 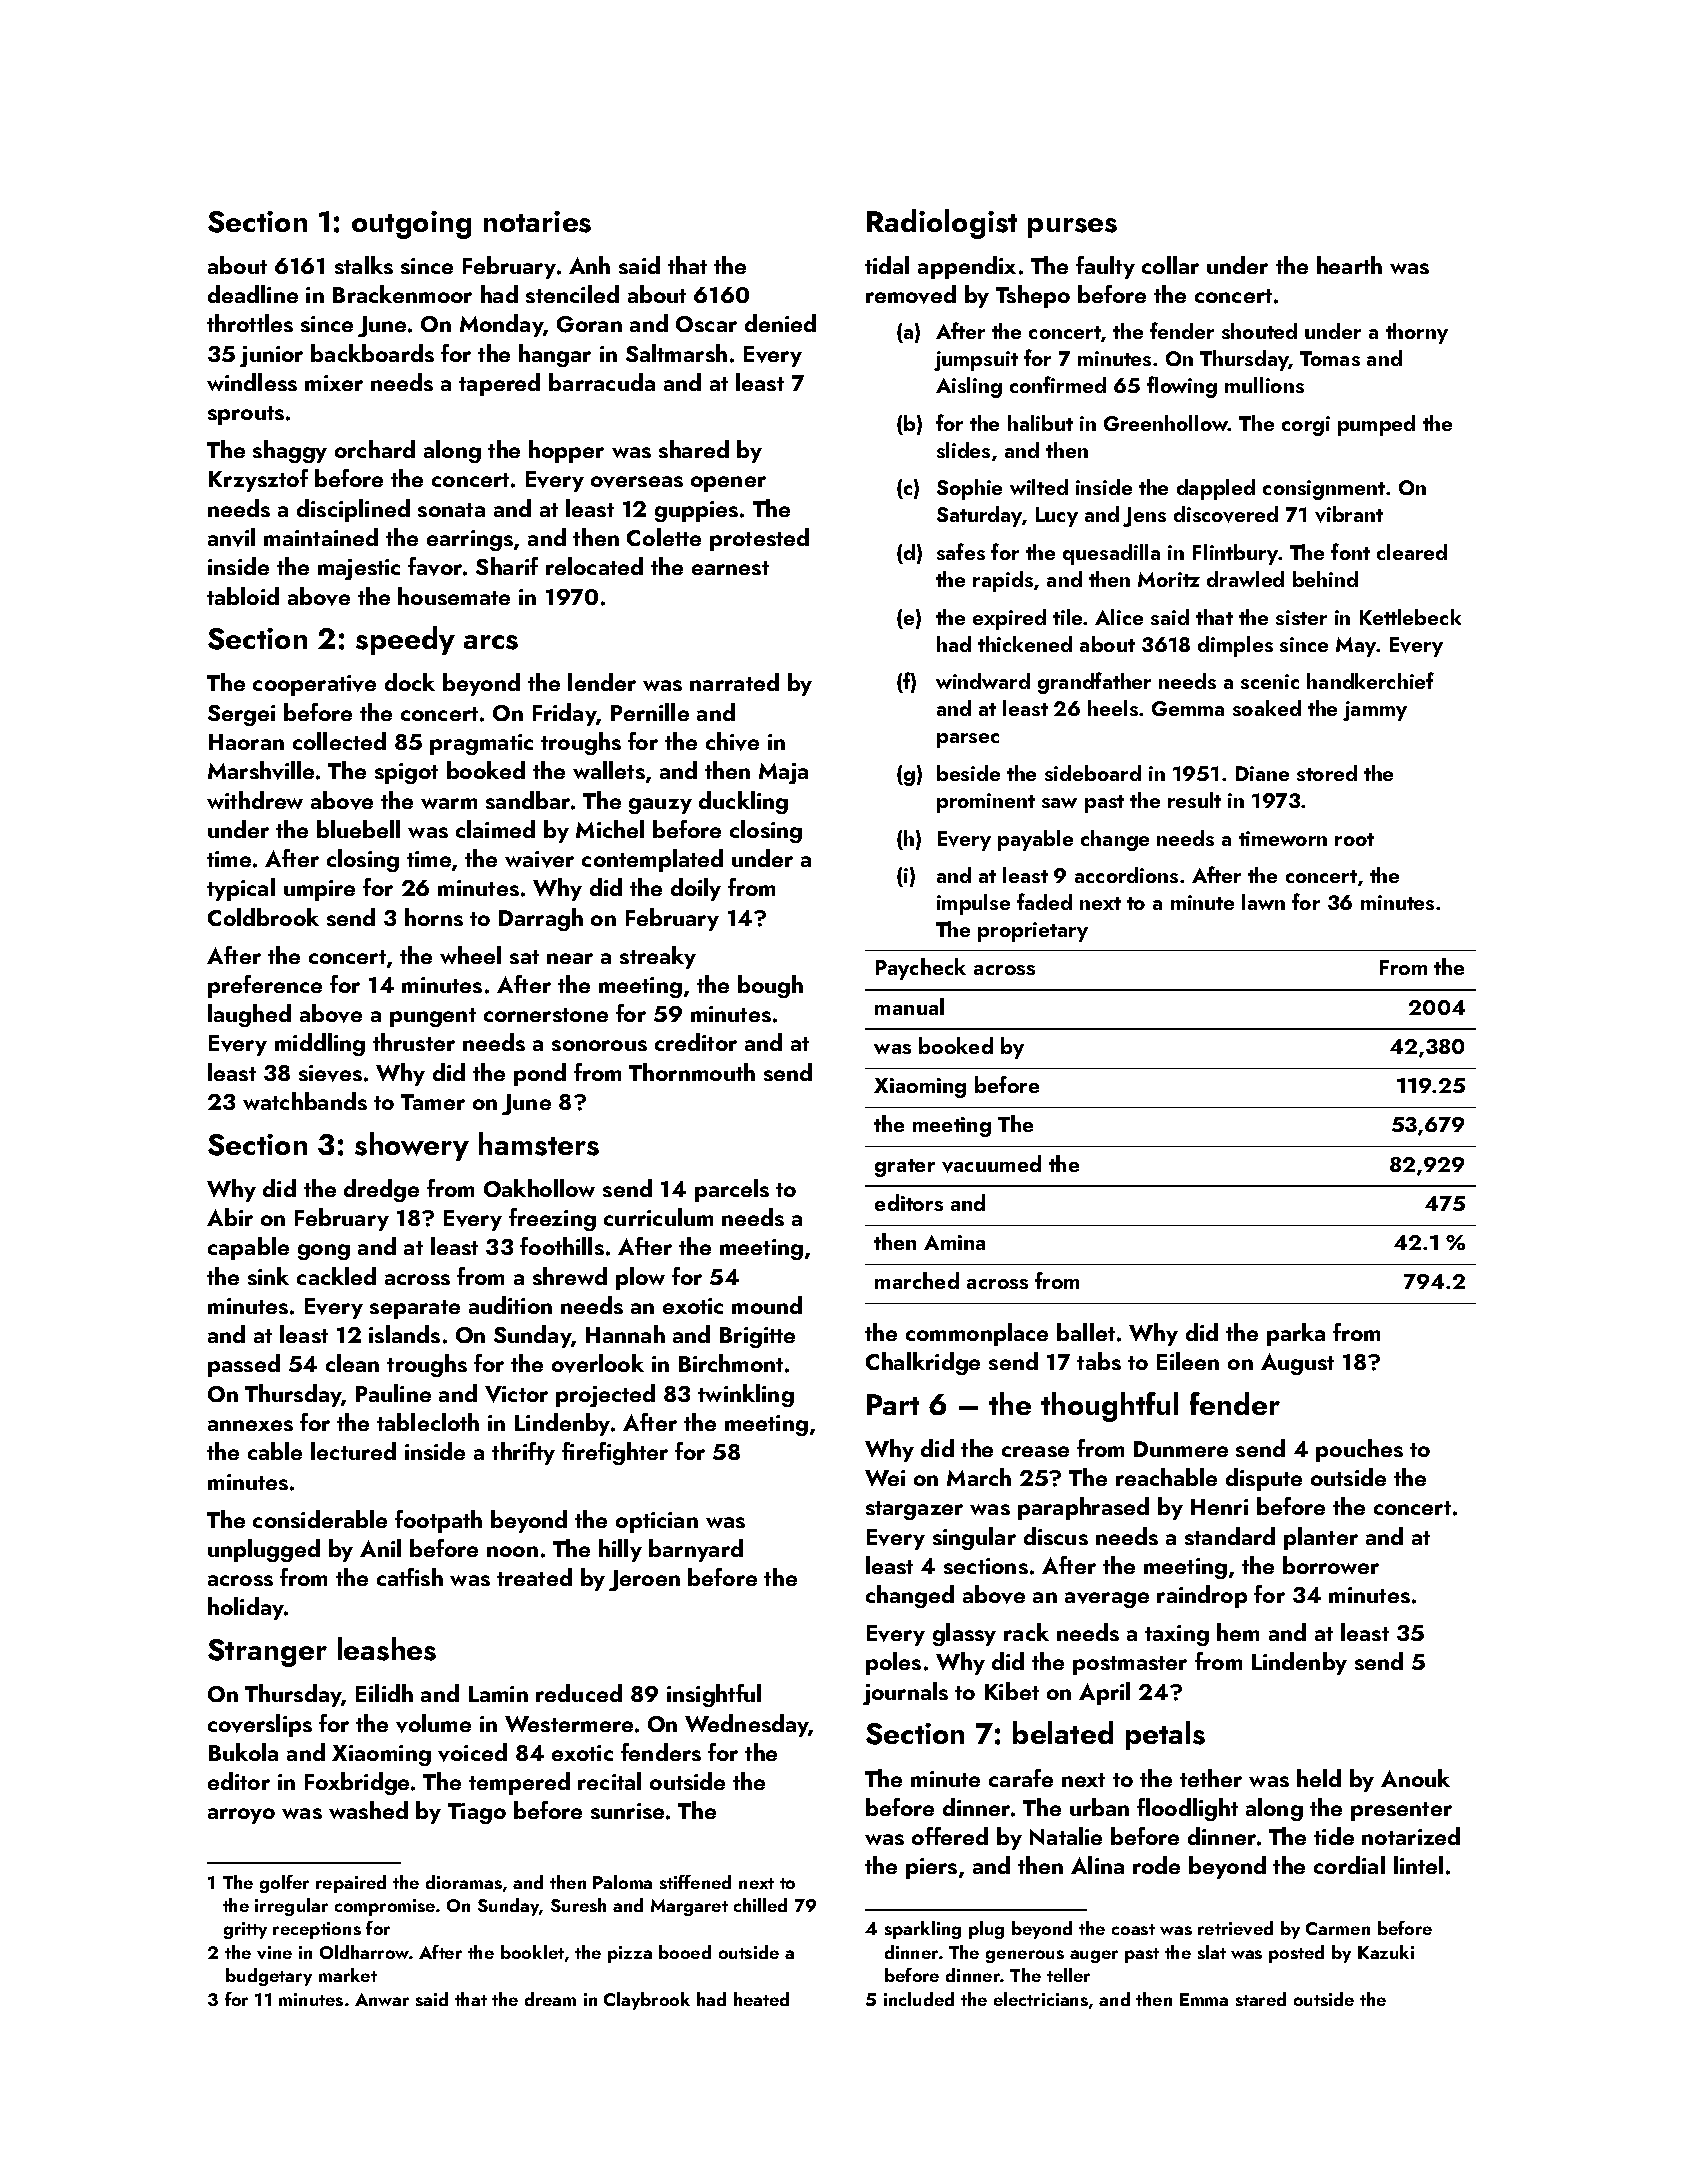 I want to click on noon, so click(x=512, y=1551).
